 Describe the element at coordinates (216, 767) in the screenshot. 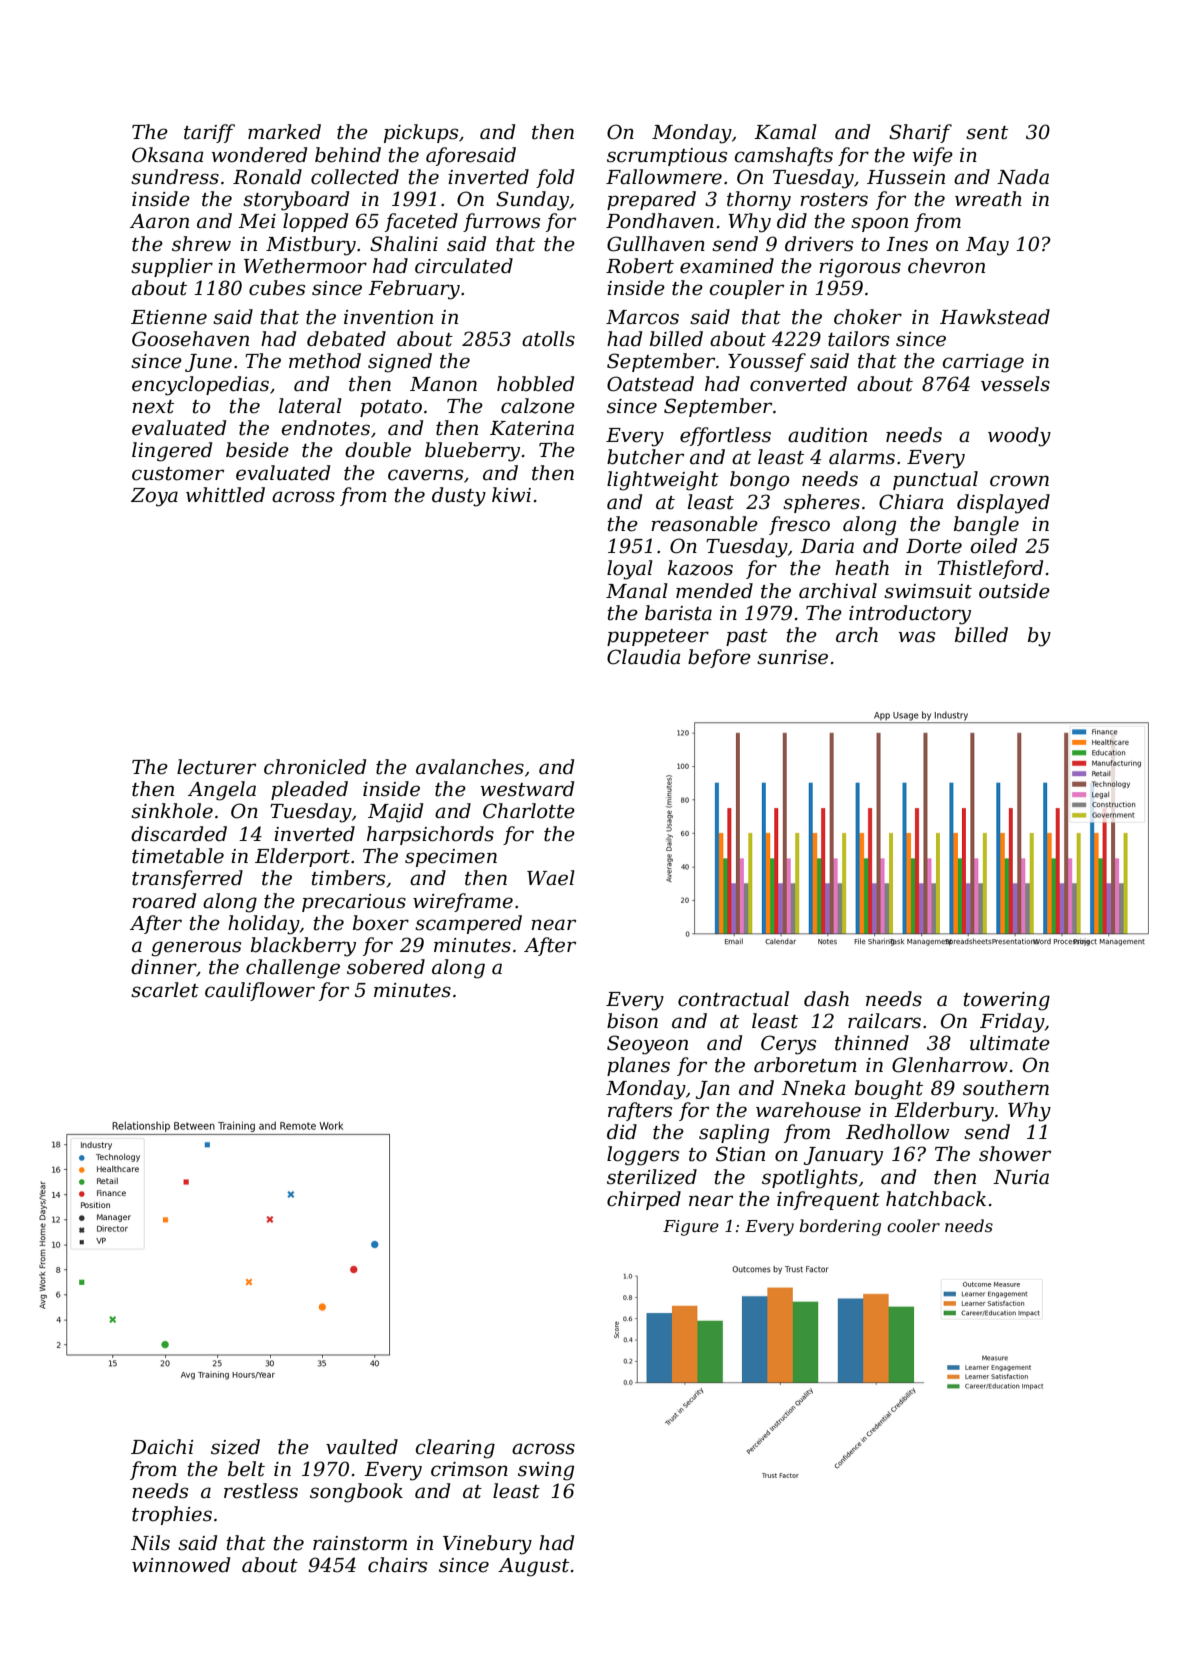

I see `lecturer` at that location.
